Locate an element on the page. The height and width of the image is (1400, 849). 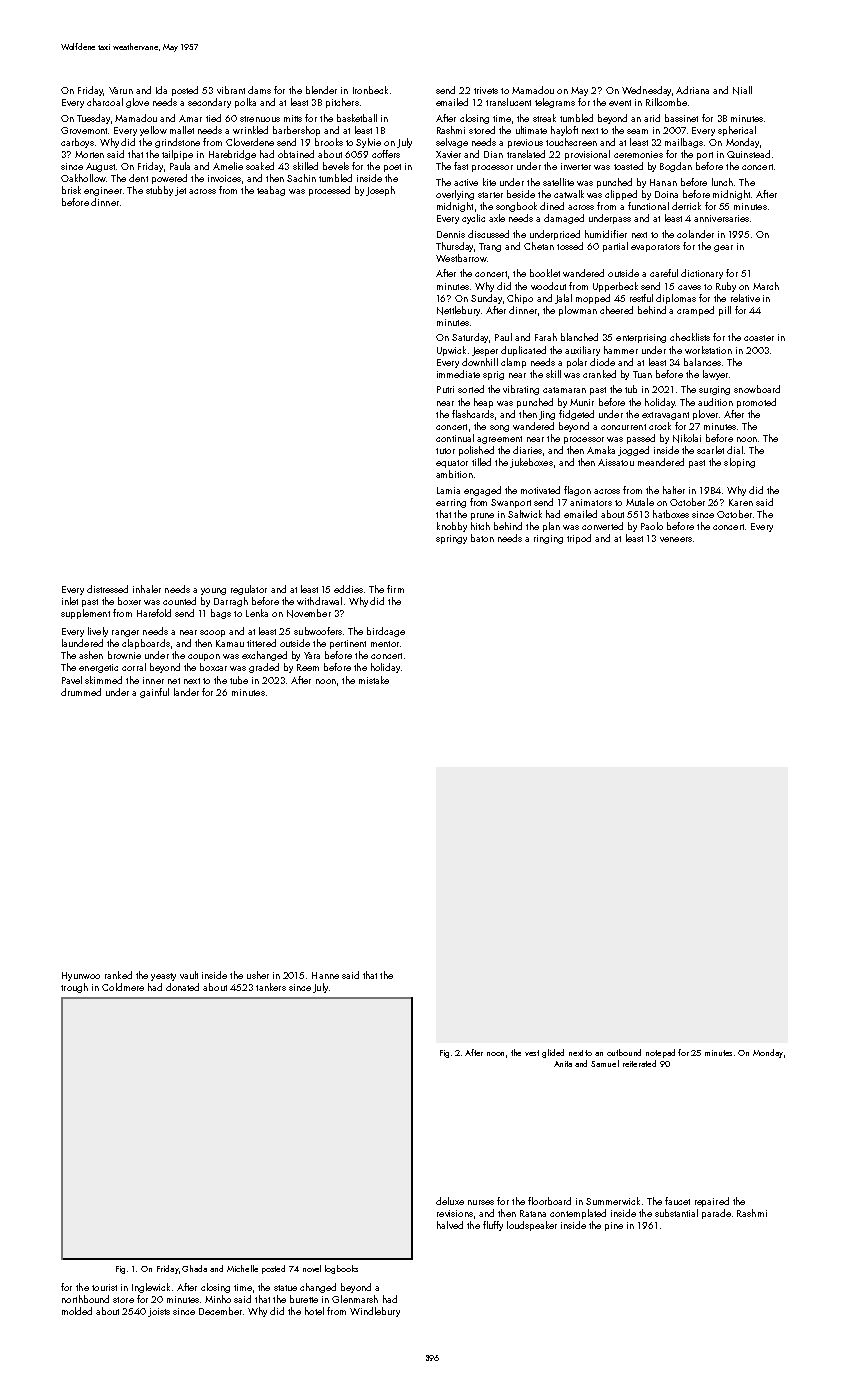
Lenka is located at coordinates (257, 613).
